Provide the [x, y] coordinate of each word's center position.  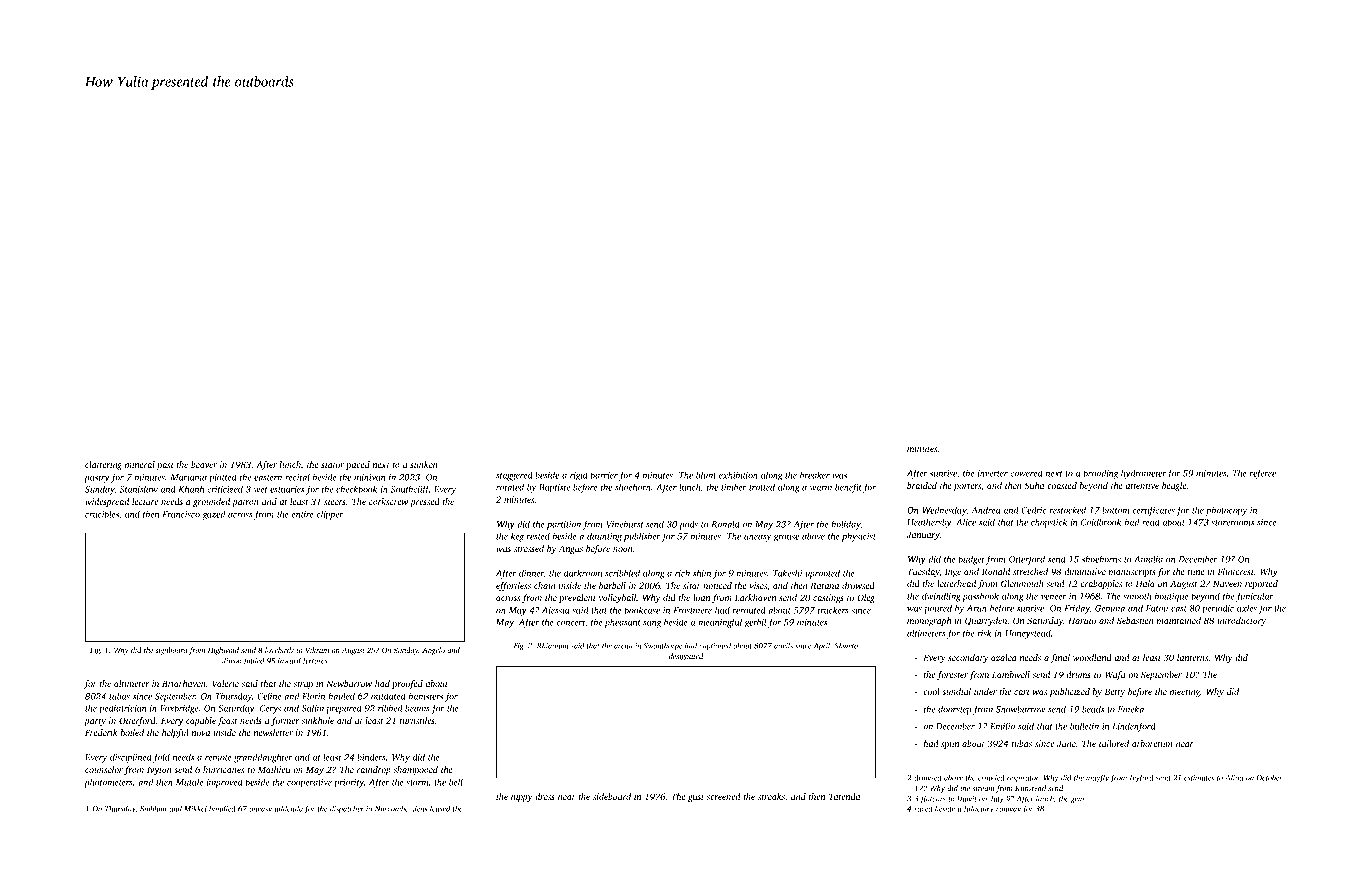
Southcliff [409, 490]
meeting [1185, 692]
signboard [172, 651]
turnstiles [417, 720]
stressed [529, 548]
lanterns [1192, 657]
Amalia [1148, 559]
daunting [604, 537]
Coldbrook [1101, 522]
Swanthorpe [663, 646]
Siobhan [153, 808]
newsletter [273, 732]
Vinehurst [625, 524]
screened [723, 796]
